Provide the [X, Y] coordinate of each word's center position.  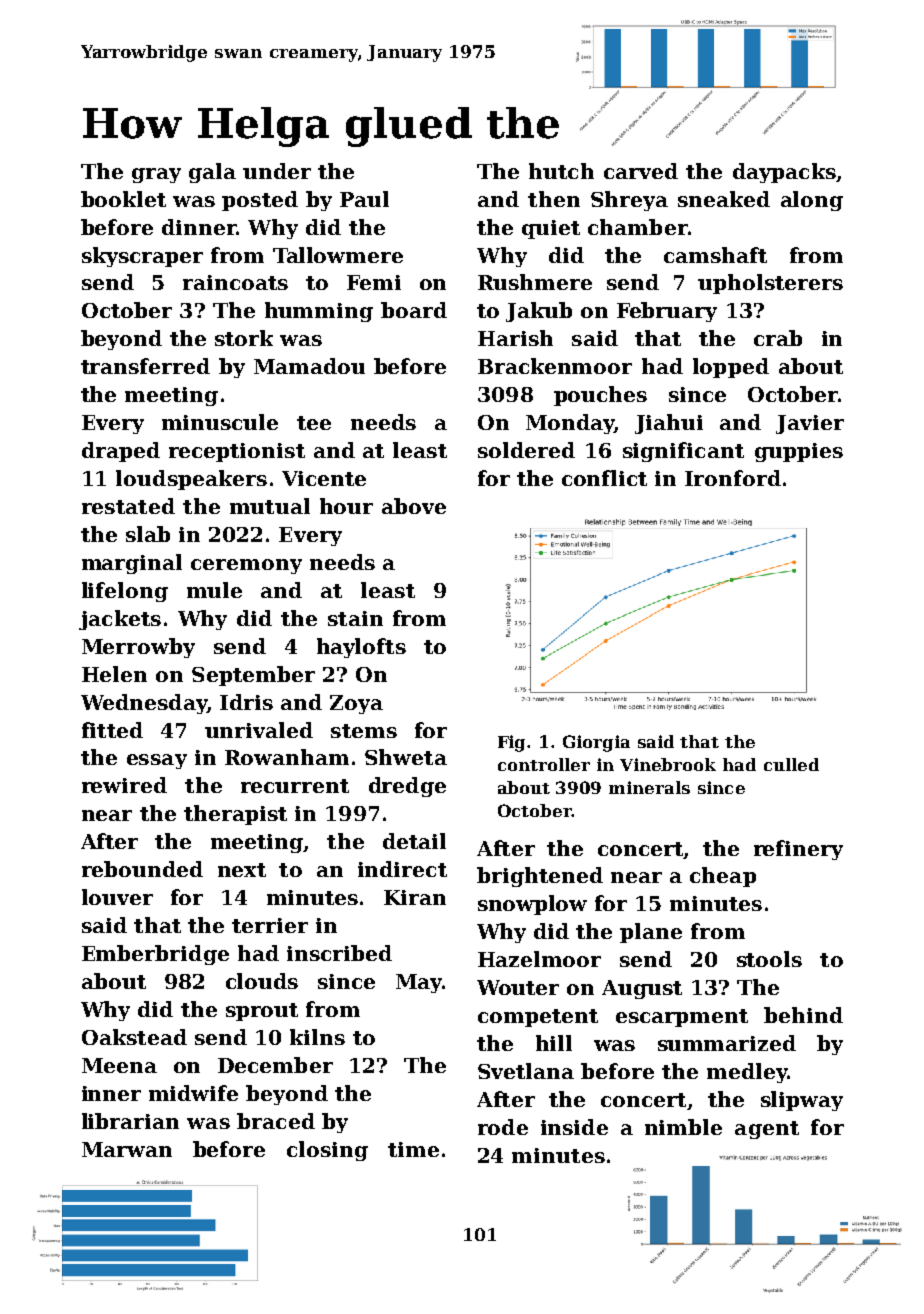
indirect [402, 869]
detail [414, 841]
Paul [364, 199]
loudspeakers [191, 480]
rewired [124, 785]
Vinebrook [668, 764]
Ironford [733, 478]
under [277, 171]
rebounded [142, 869]
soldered [526, 450]
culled [791, 764]
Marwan [127, 1149]
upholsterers [770, 284]
